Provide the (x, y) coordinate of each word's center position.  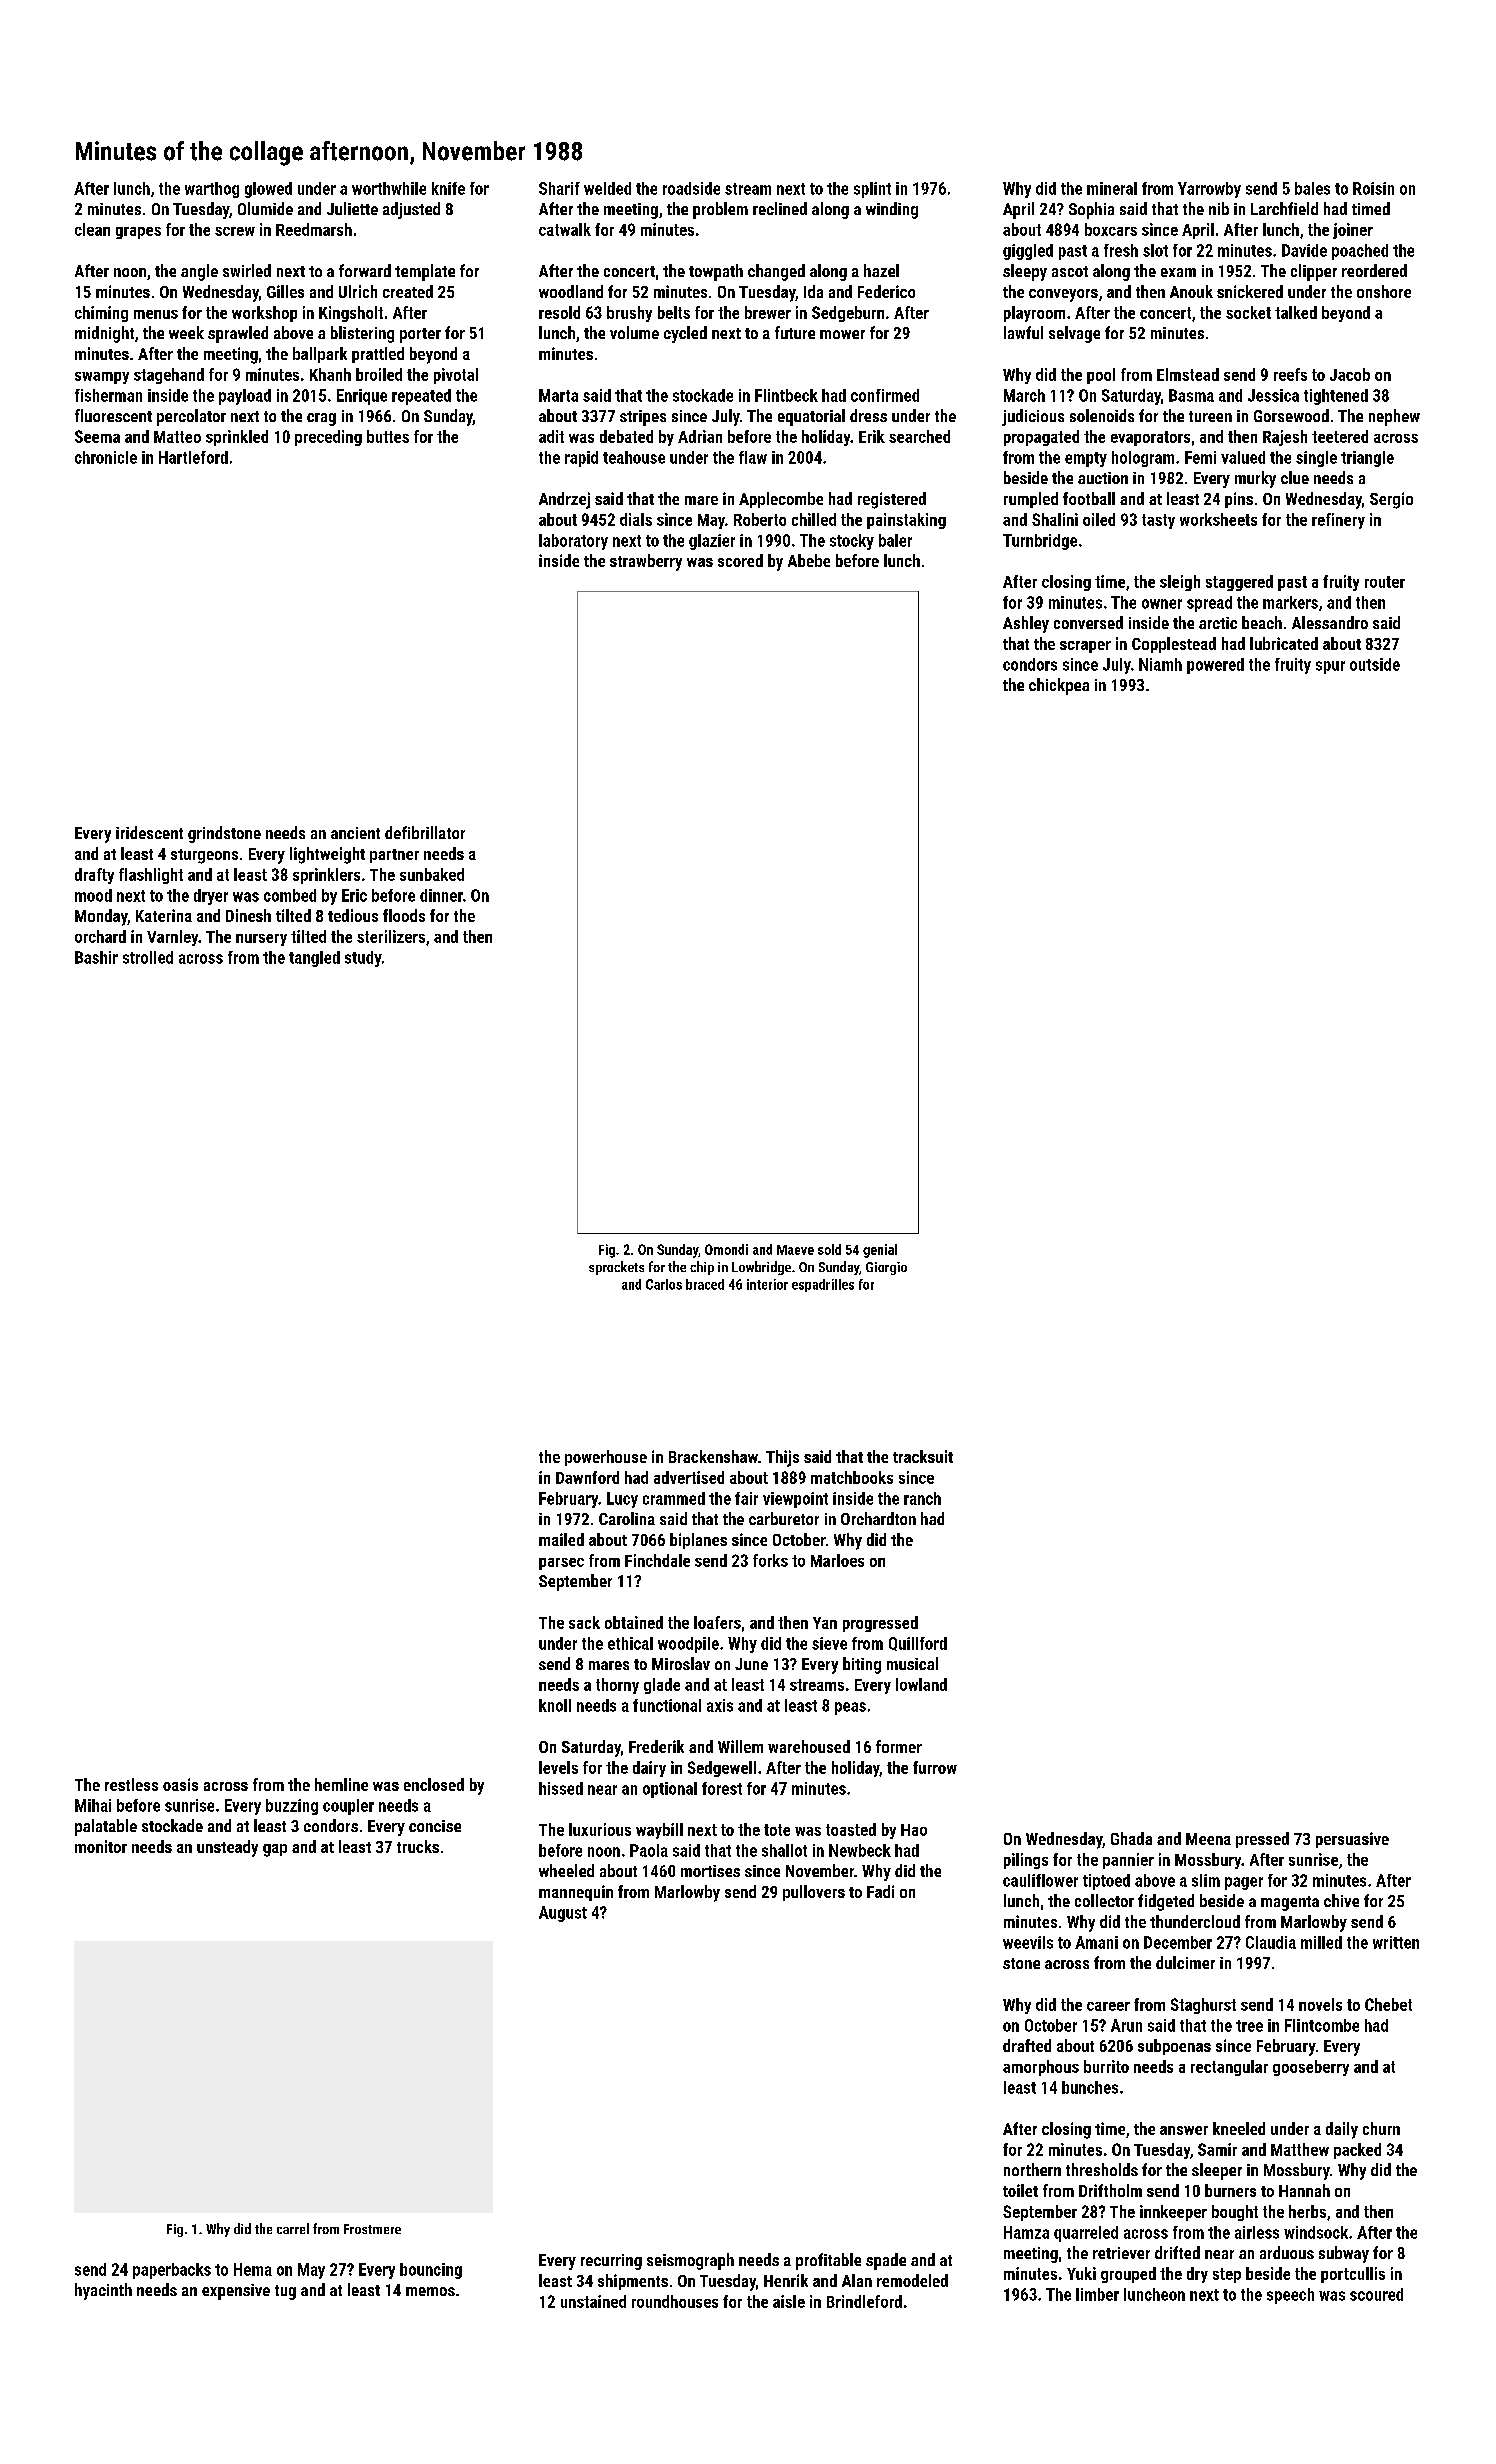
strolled (148, 957)
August (563, 1914)
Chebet (1388, 2004)
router (1385, 582)
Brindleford (864, 2301)
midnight (104, 334)
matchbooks (852, 1477)
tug (285, 2292)
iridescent (149, 832)
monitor (101, 1846)
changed (776, 272)
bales (1312, 188)
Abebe (809, 560)
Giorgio (886, 1268)
